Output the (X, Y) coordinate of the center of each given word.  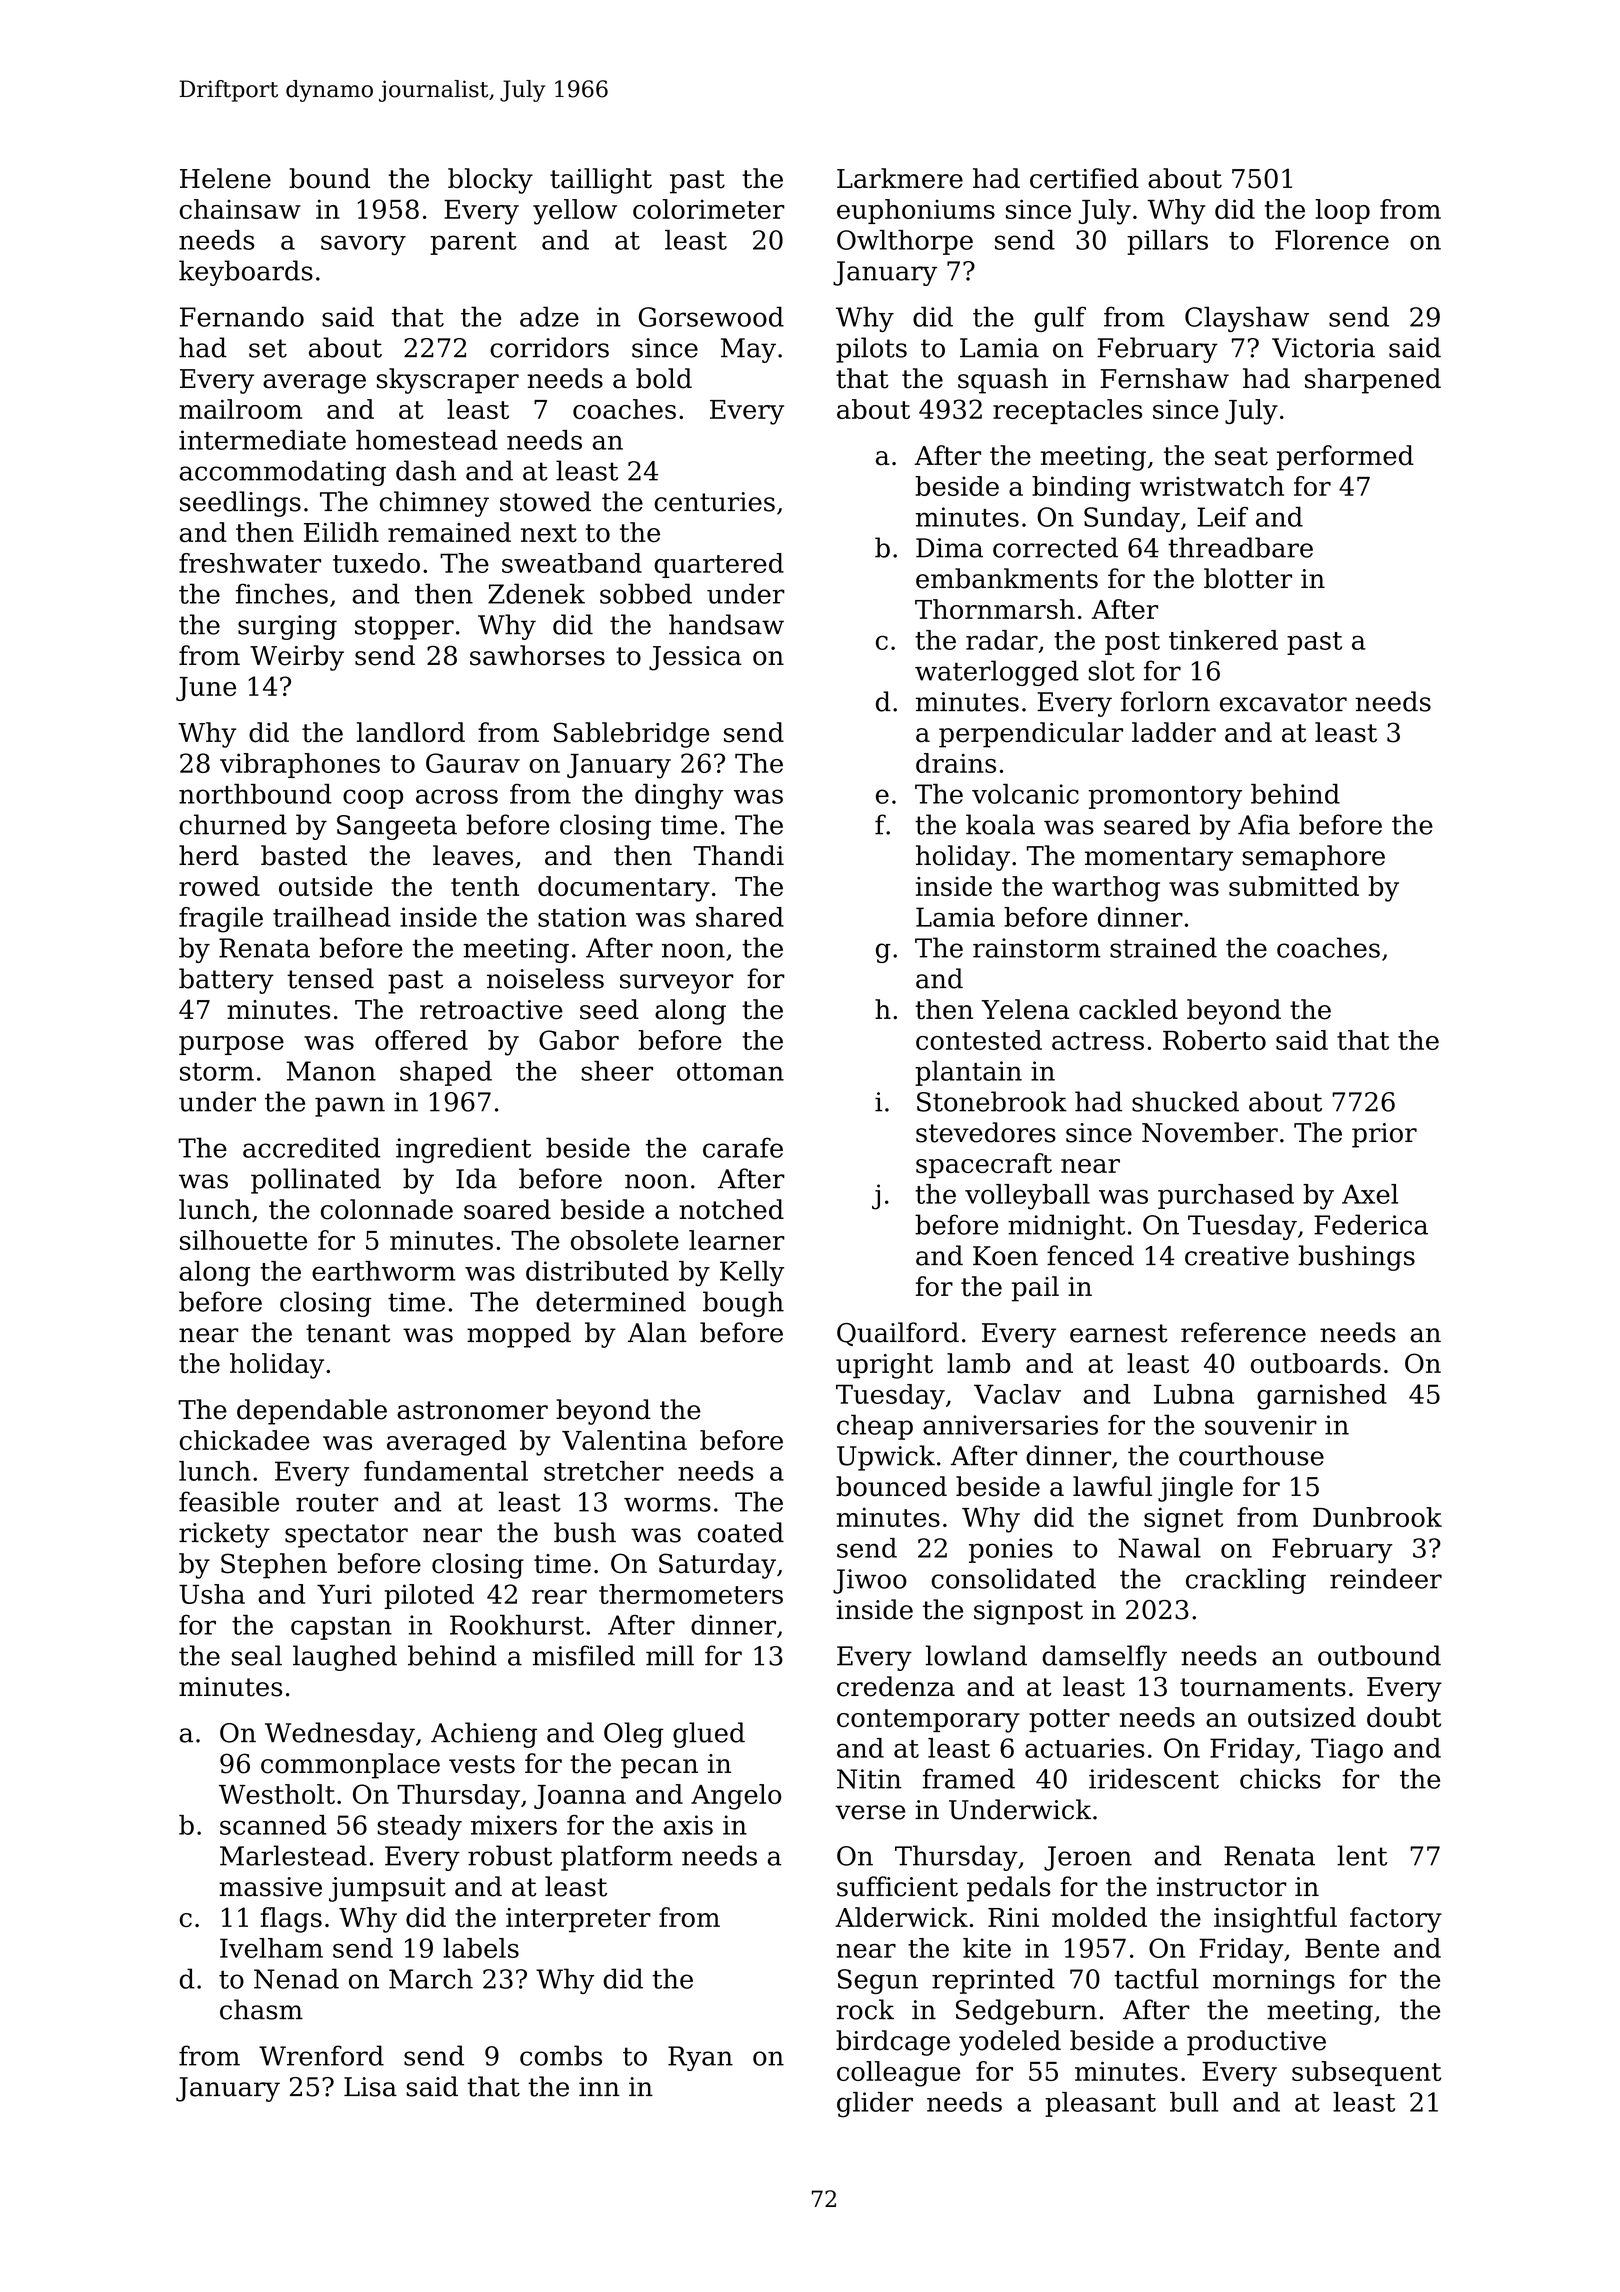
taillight (601, 181)
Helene (225, 178)
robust (510, 1855)
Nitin (869, 1779)
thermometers (691, 1594)
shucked (1185, 1101)
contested (979, 1040)
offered (421, 1040)
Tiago (1347, 1751)
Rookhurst (517, 1625)
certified (1084, 178)
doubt (1404, 1717)
